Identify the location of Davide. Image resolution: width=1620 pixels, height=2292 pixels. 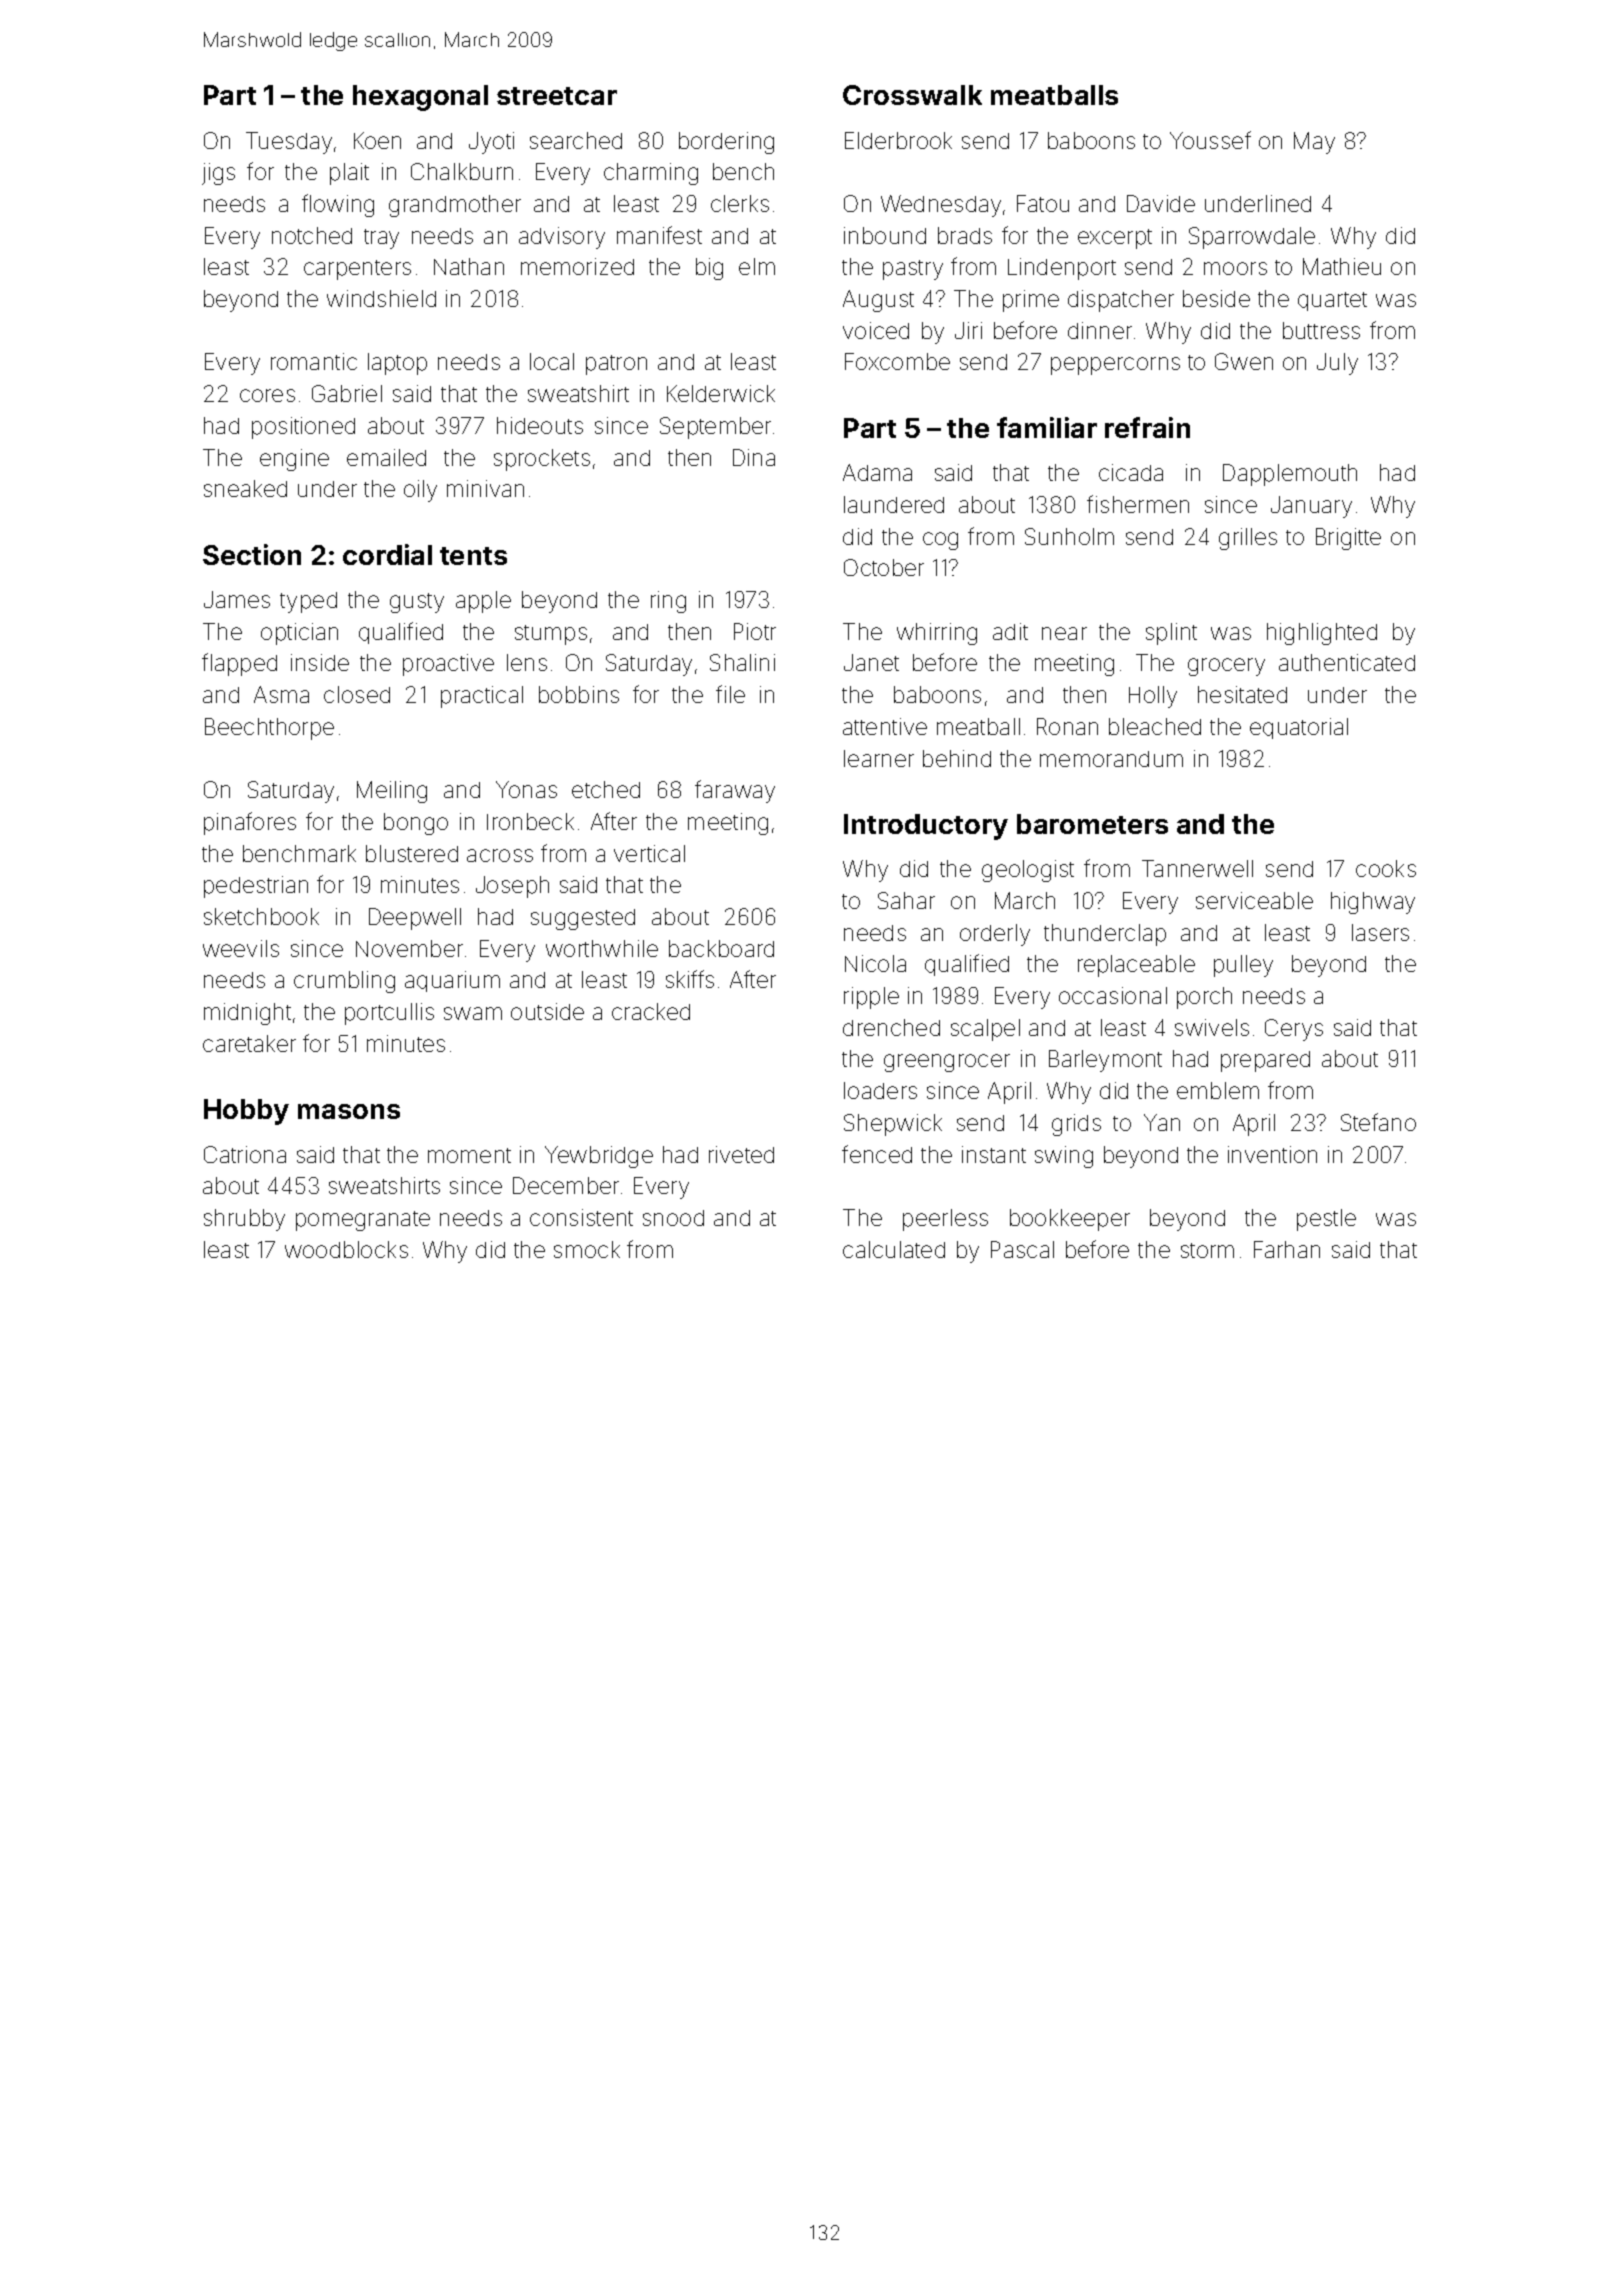
(1161, 203).
